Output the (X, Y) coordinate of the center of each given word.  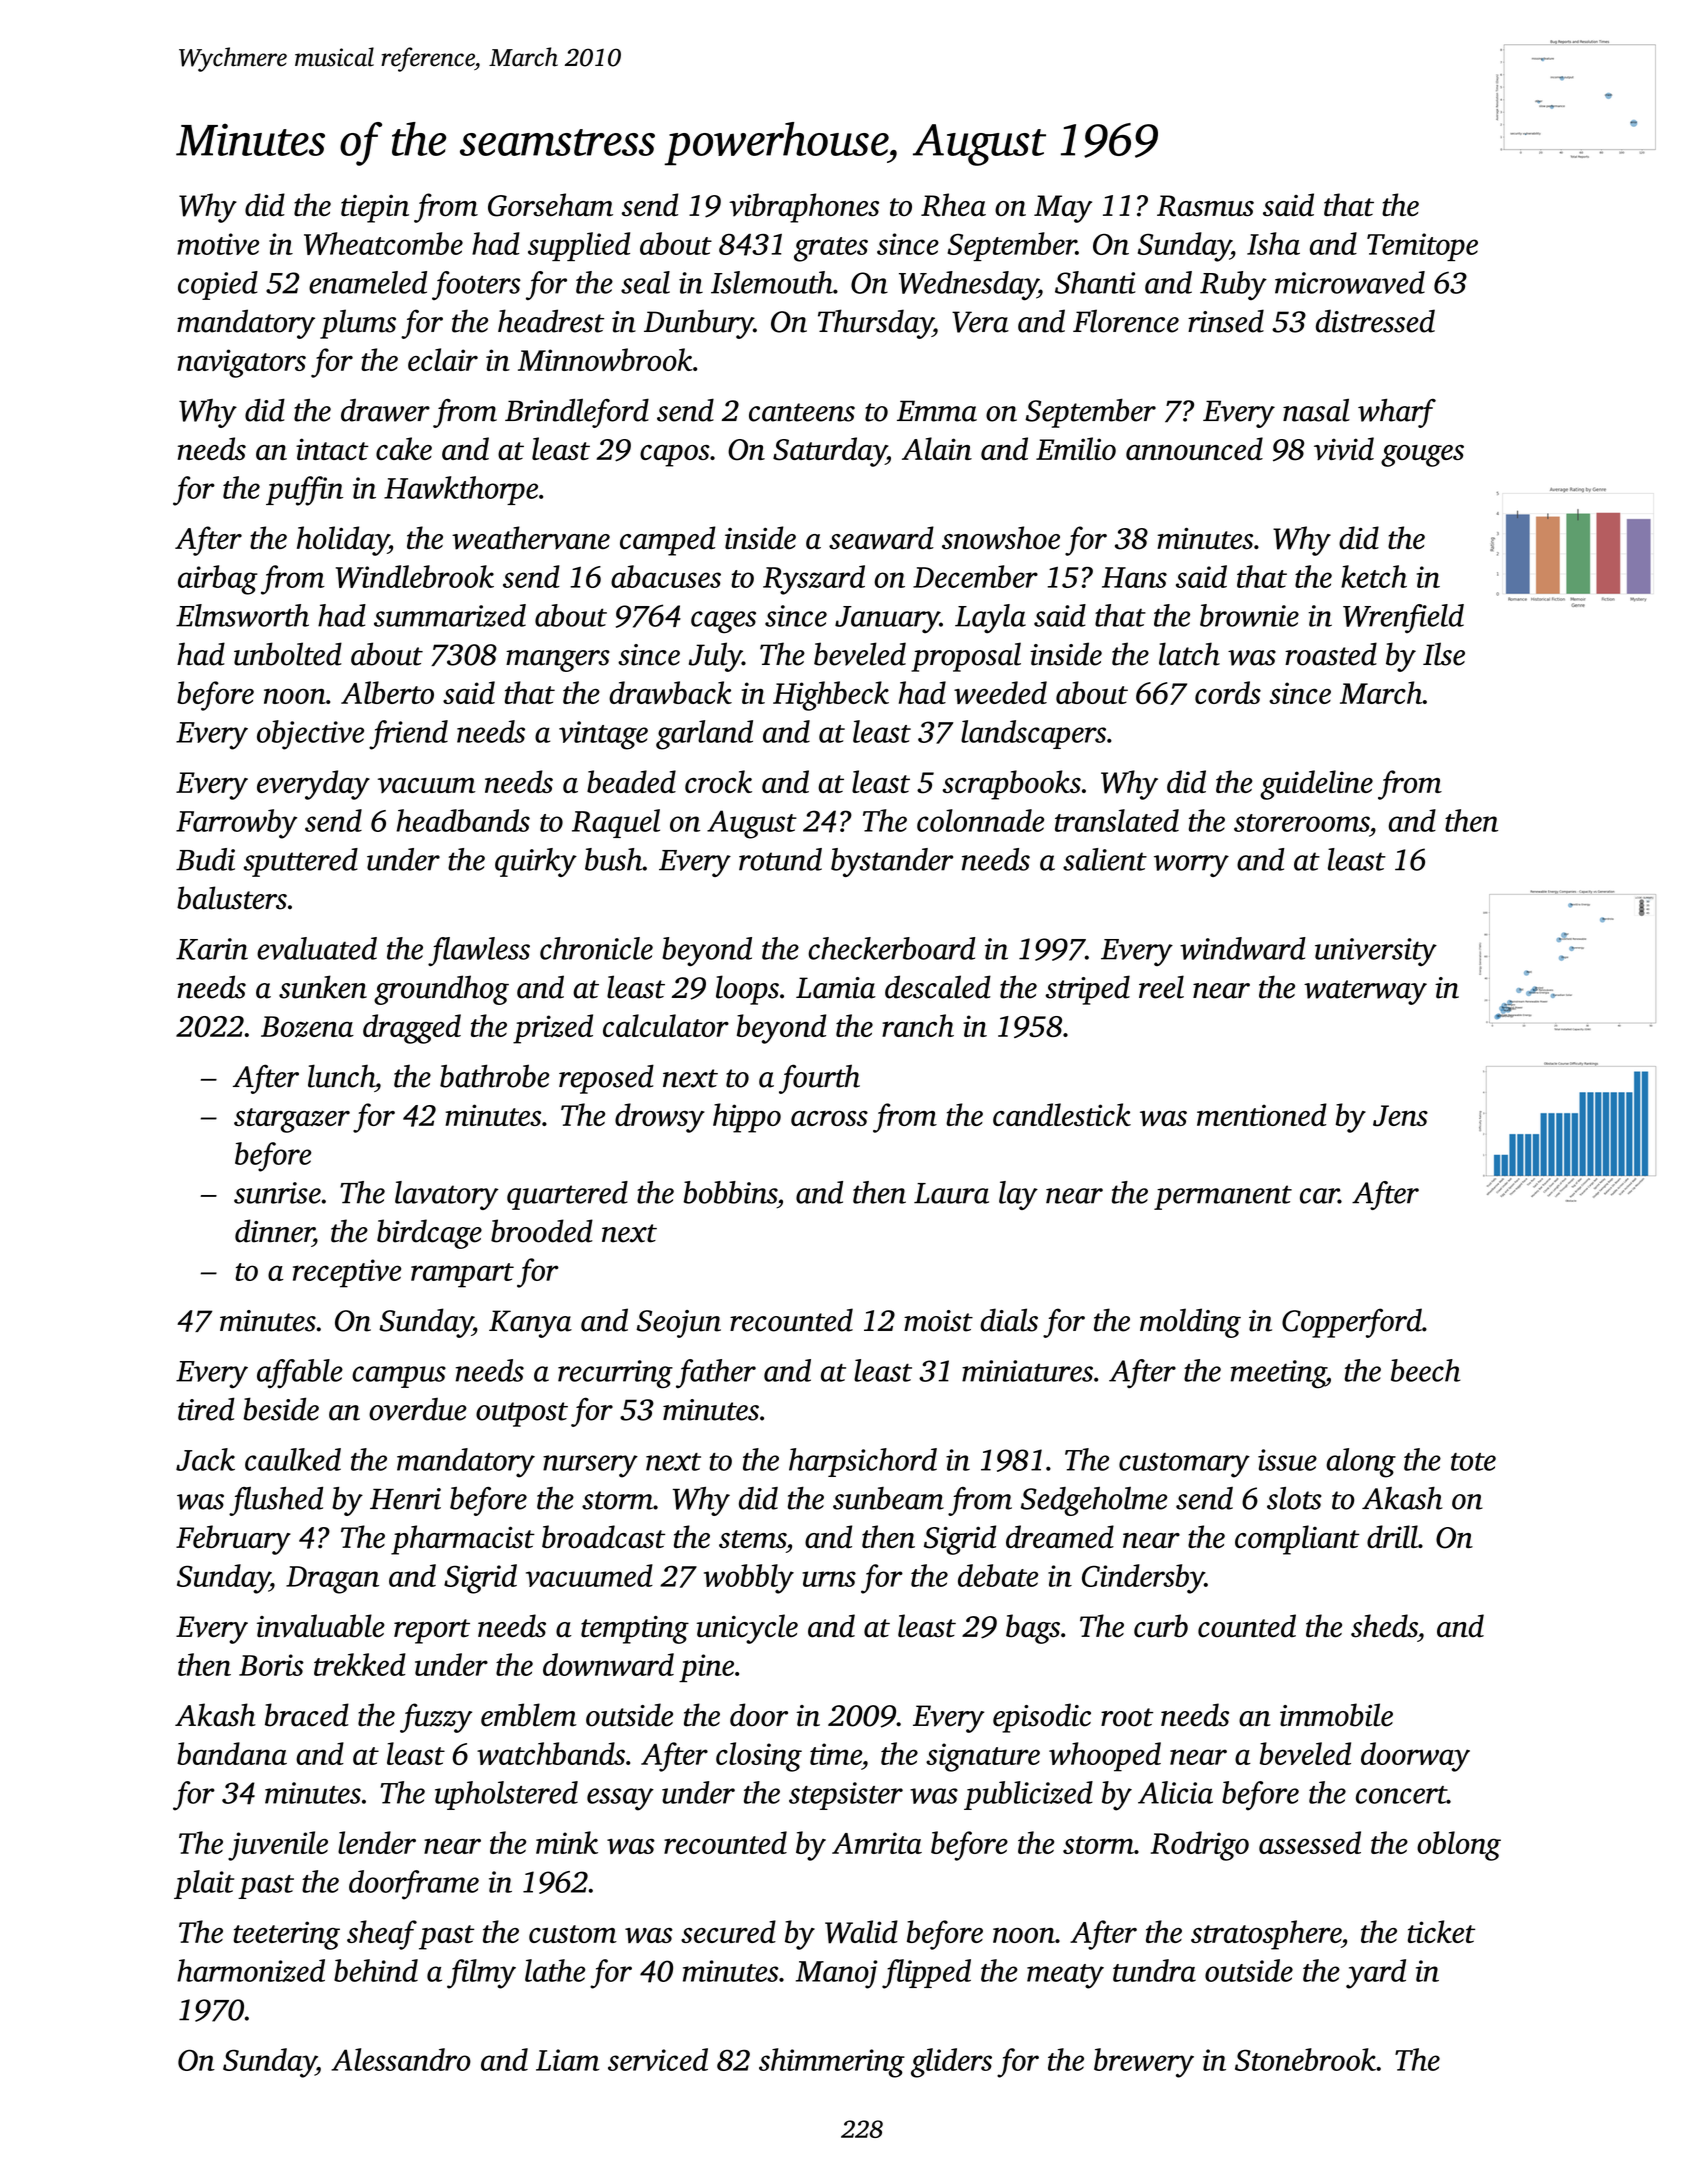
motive (218, 244)
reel (1161, 987)
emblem (529, 1715)
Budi (205, 859)
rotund (780, 859)
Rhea (953, 205)
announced (1194, 448)
